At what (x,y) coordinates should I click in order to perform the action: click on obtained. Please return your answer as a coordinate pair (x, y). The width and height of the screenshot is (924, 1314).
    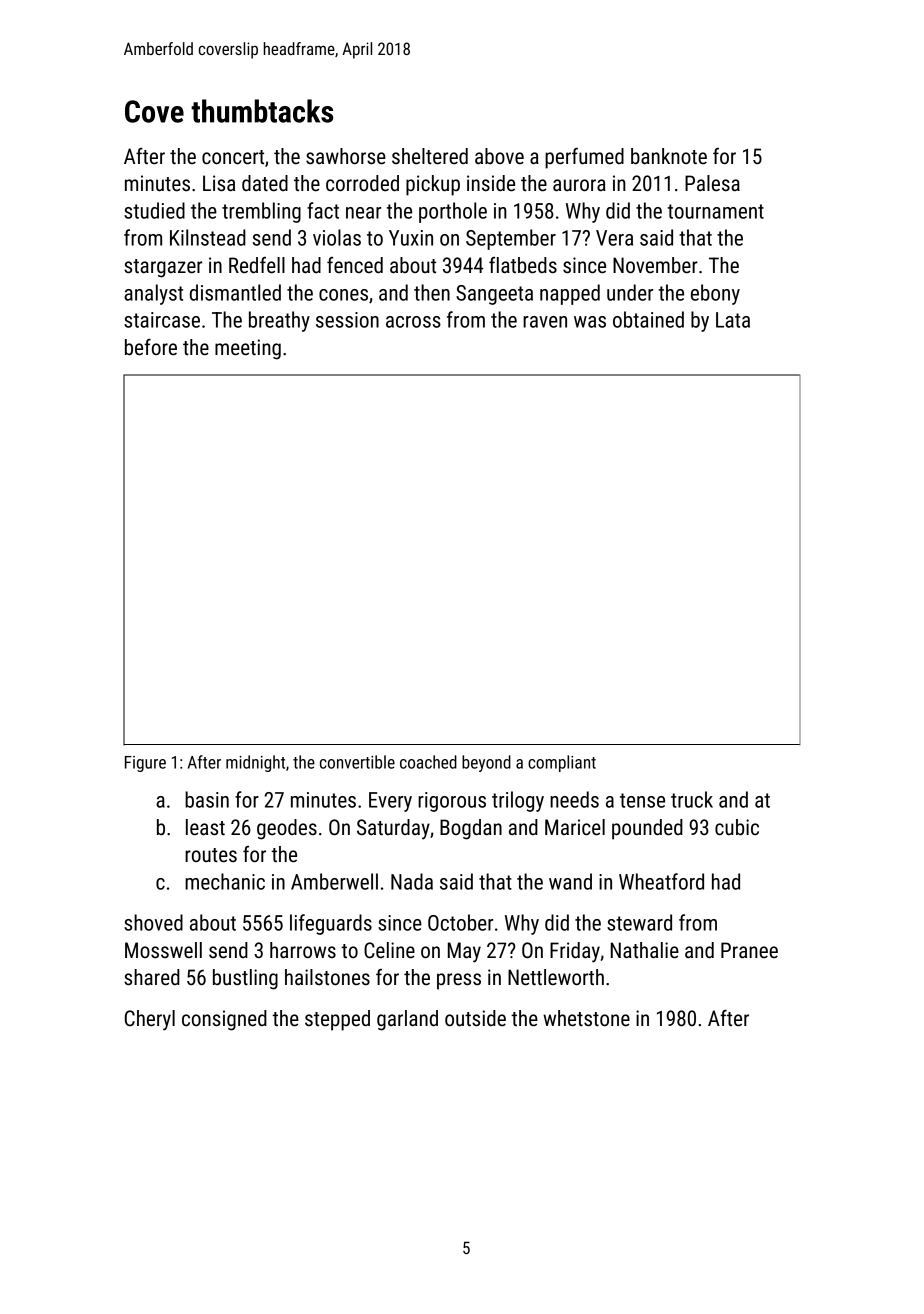
    Looking at the image, I should click on (648, 319).
